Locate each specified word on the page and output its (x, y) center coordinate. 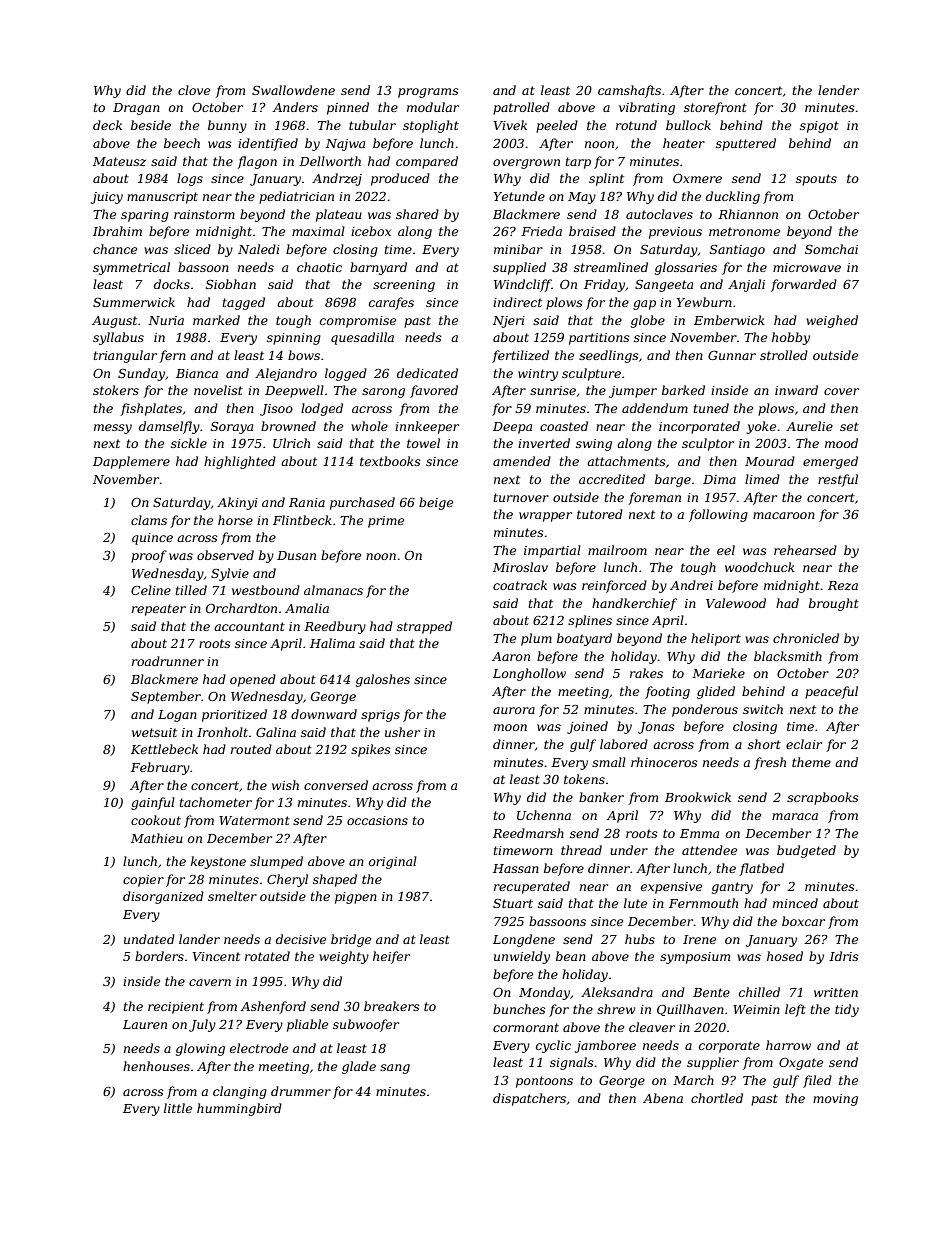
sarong (383, 393)
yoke (761, 427)
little (178, 1108)
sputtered (746, 144)
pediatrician (296, 197)
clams (149, 520)
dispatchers (529, 1099)
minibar (518, 249)
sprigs (380, 716)
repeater (159, 610)
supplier (713, 1063)
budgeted (806, 851)
